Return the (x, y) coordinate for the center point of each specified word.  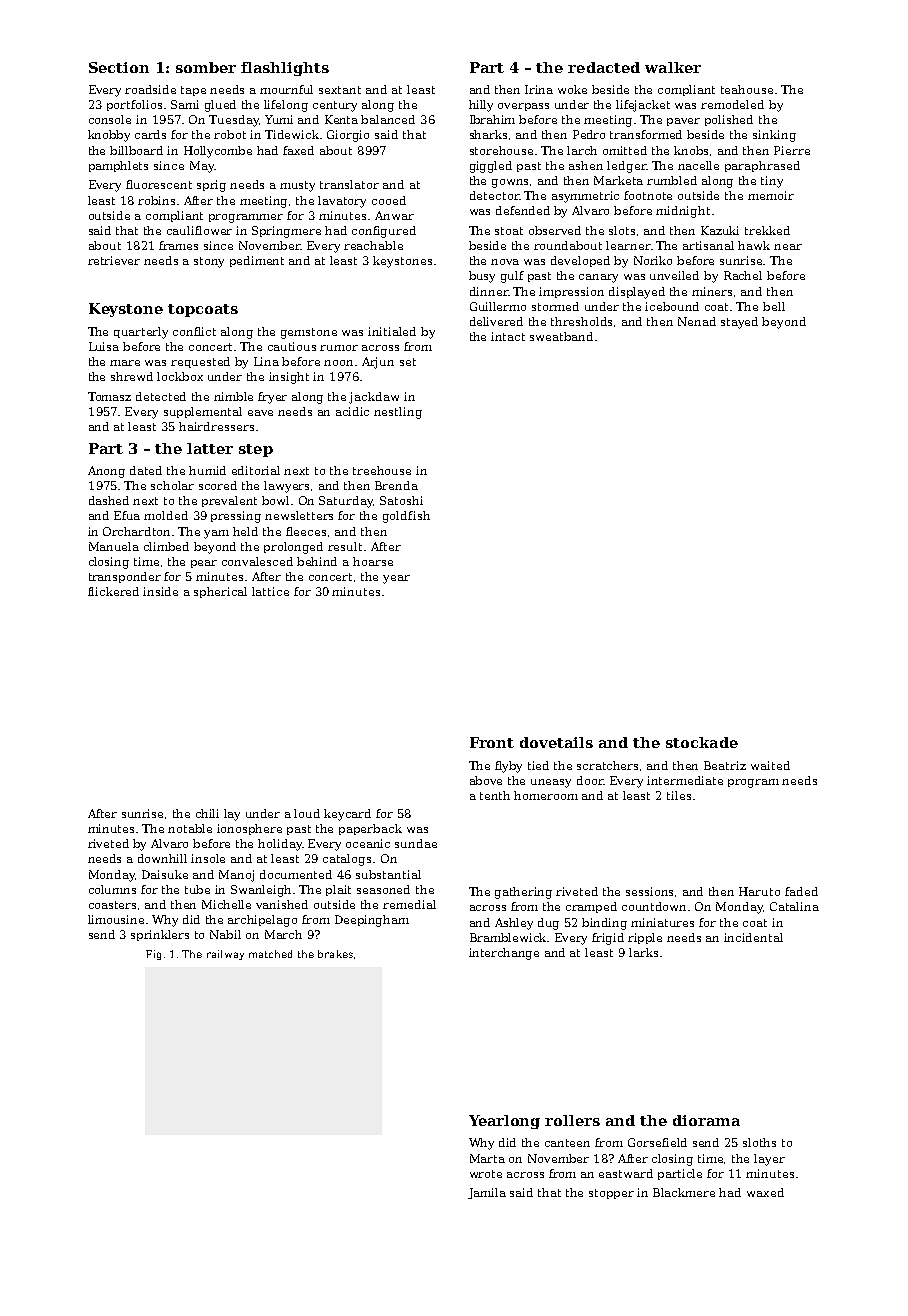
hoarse (373, 561)
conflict (194, 331)
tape (193, 91)
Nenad (697, 321)
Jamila (487, 1193)
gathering (523, 893)
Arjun (378, 363)
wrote (486, 1174)
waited (770, 765)
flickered (113, 591)
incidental (753, 937)
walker (673, 67)
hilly (481, 106)
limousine (116, 919)
